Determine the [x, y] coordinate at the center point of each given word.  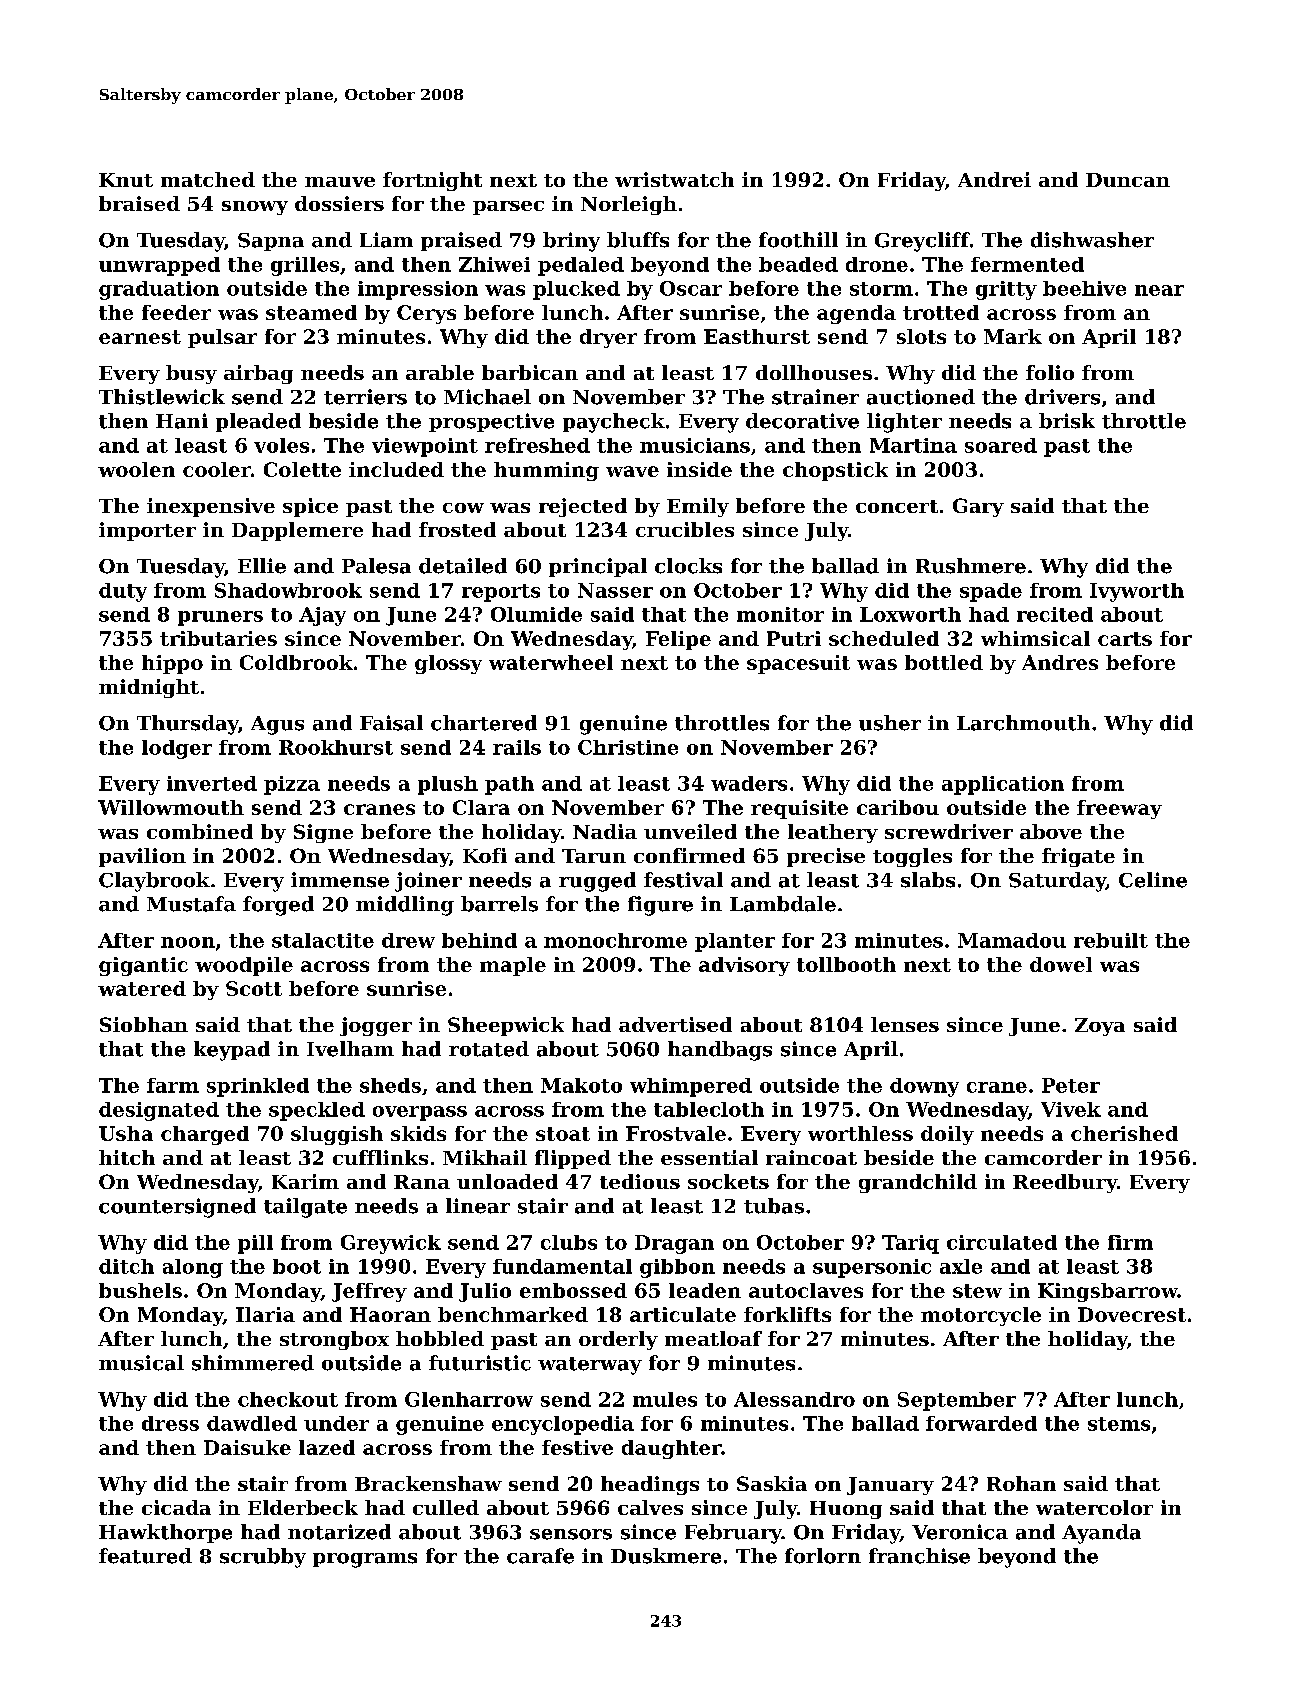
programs [365, 1560]
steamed [311, 312]
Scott [254, 988]
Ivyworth [1137, 592]
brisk [1067, 421]
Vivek [1071, 1109]
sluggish [337, 1135]
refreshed [537, 445]
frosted [457, 529]
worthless [860, 1133]
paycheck [614, 423]
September [957, 1401]
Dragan [674, 1244]
